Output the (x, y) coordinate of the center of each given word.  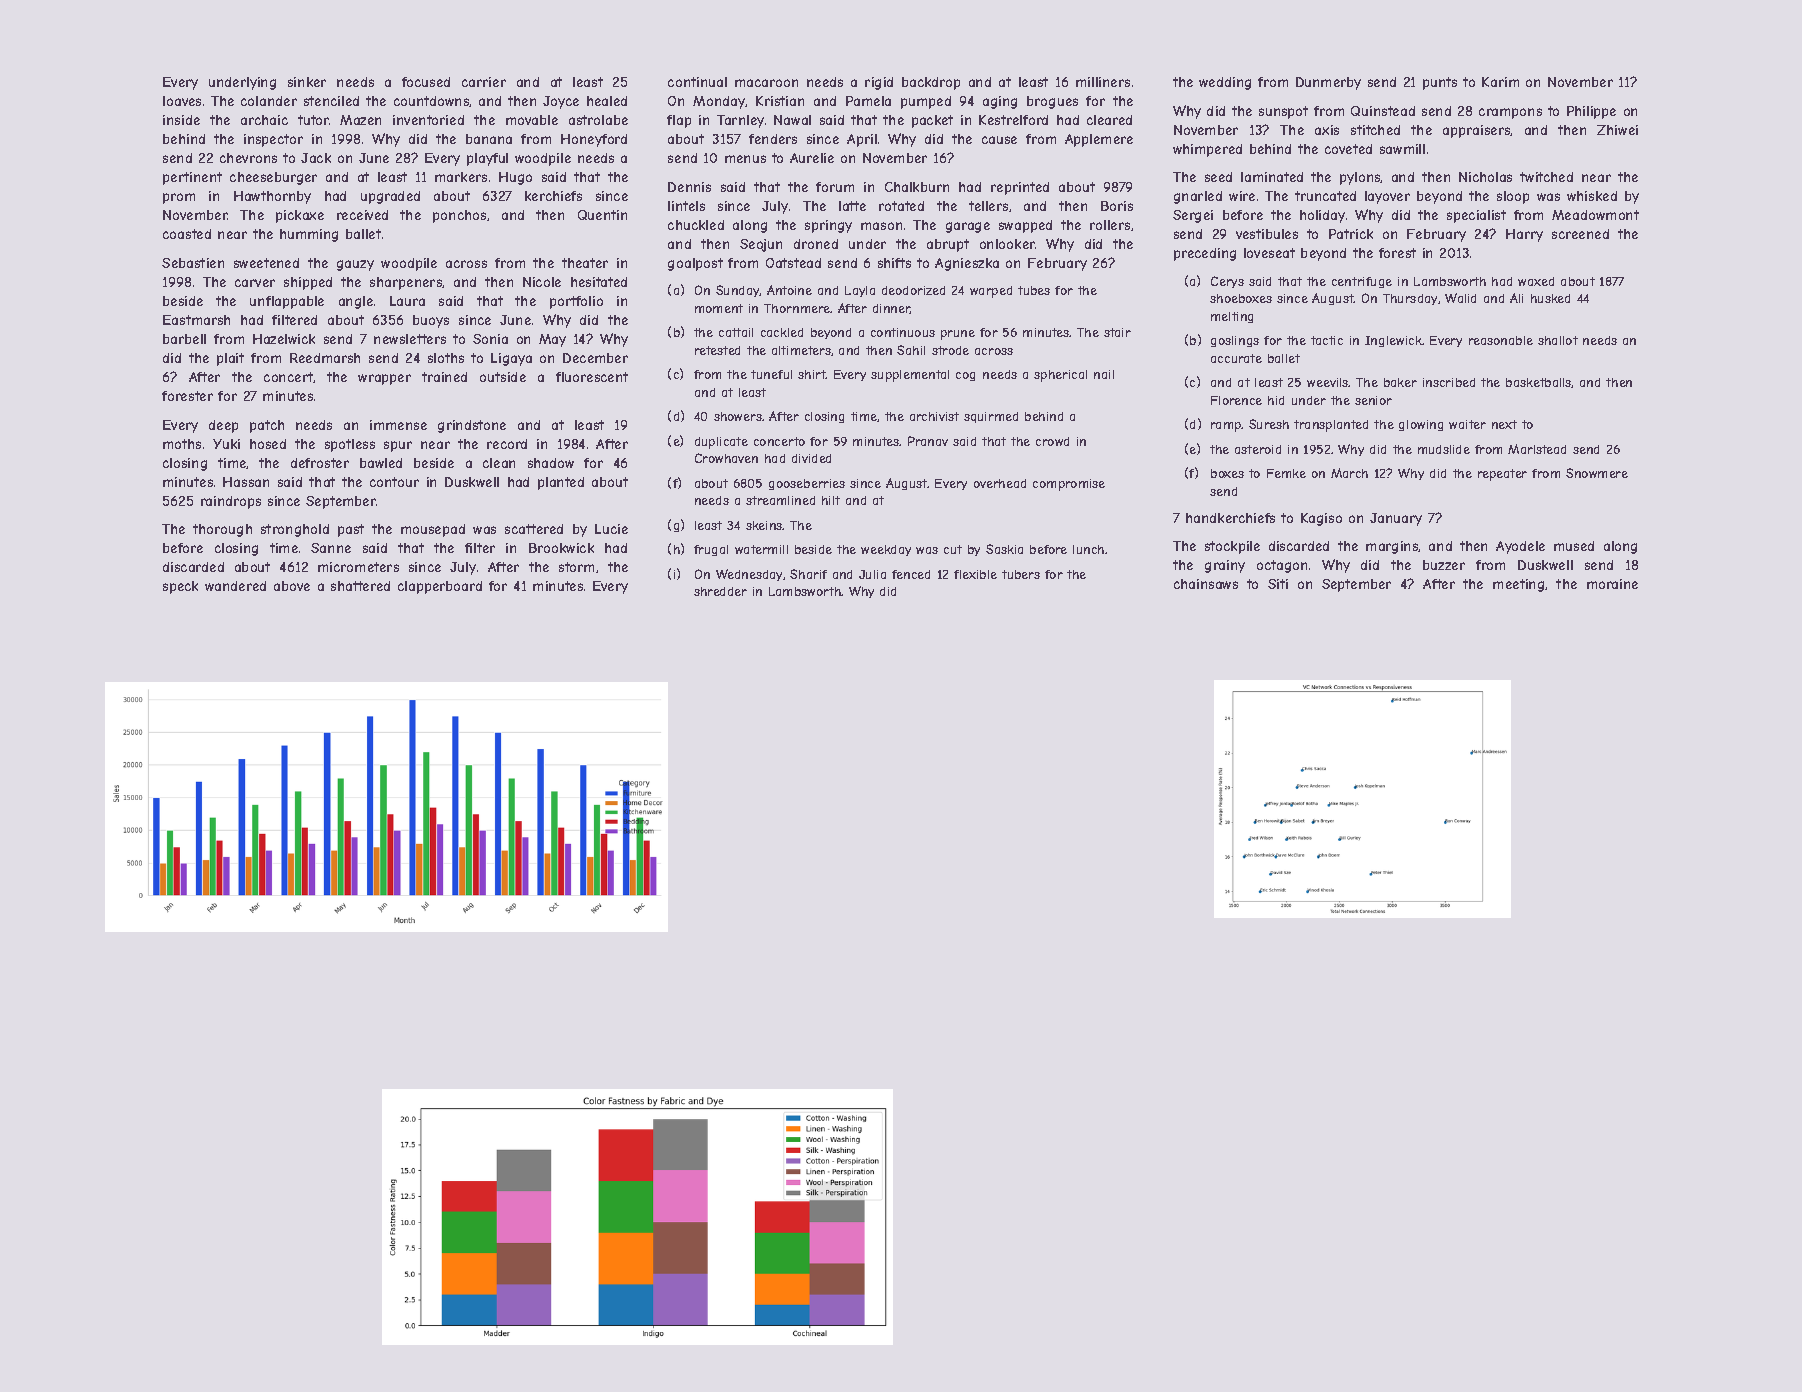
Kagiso (1321, 519)
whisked (1592, 196)
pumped (926, 102)
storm (576, 567)
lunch (1088, 549)
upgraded (390, 197)
